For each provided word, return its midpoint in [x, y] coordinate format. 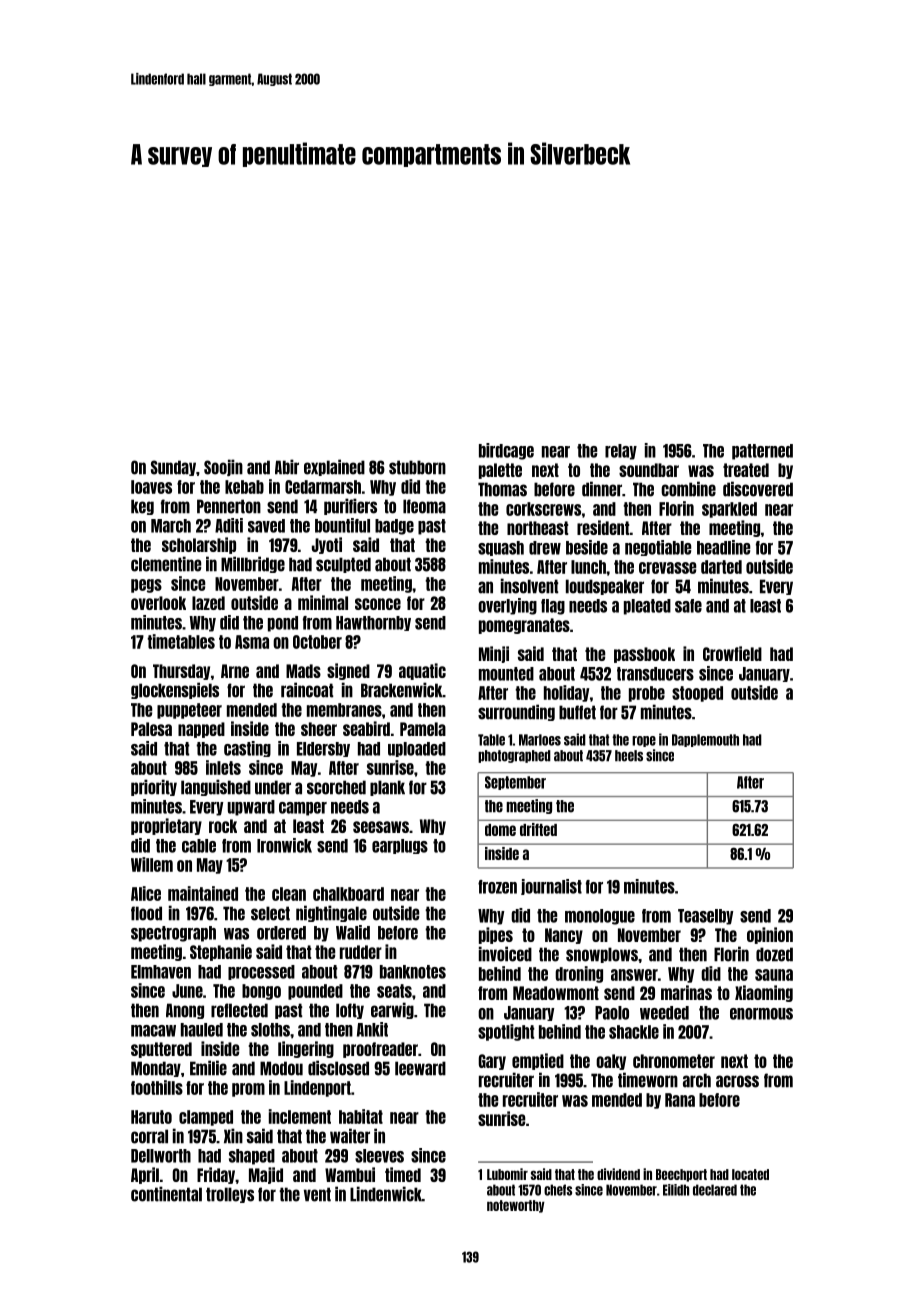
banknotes [413, 972]
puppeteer [189, 711]
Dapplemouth [705, 740]
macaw [153, 1031]
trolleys [230, 1195]
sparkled [729, 510]
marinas [686, 992]
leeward [420, 1068]
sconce [378, 604]
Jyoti [327, 545]
